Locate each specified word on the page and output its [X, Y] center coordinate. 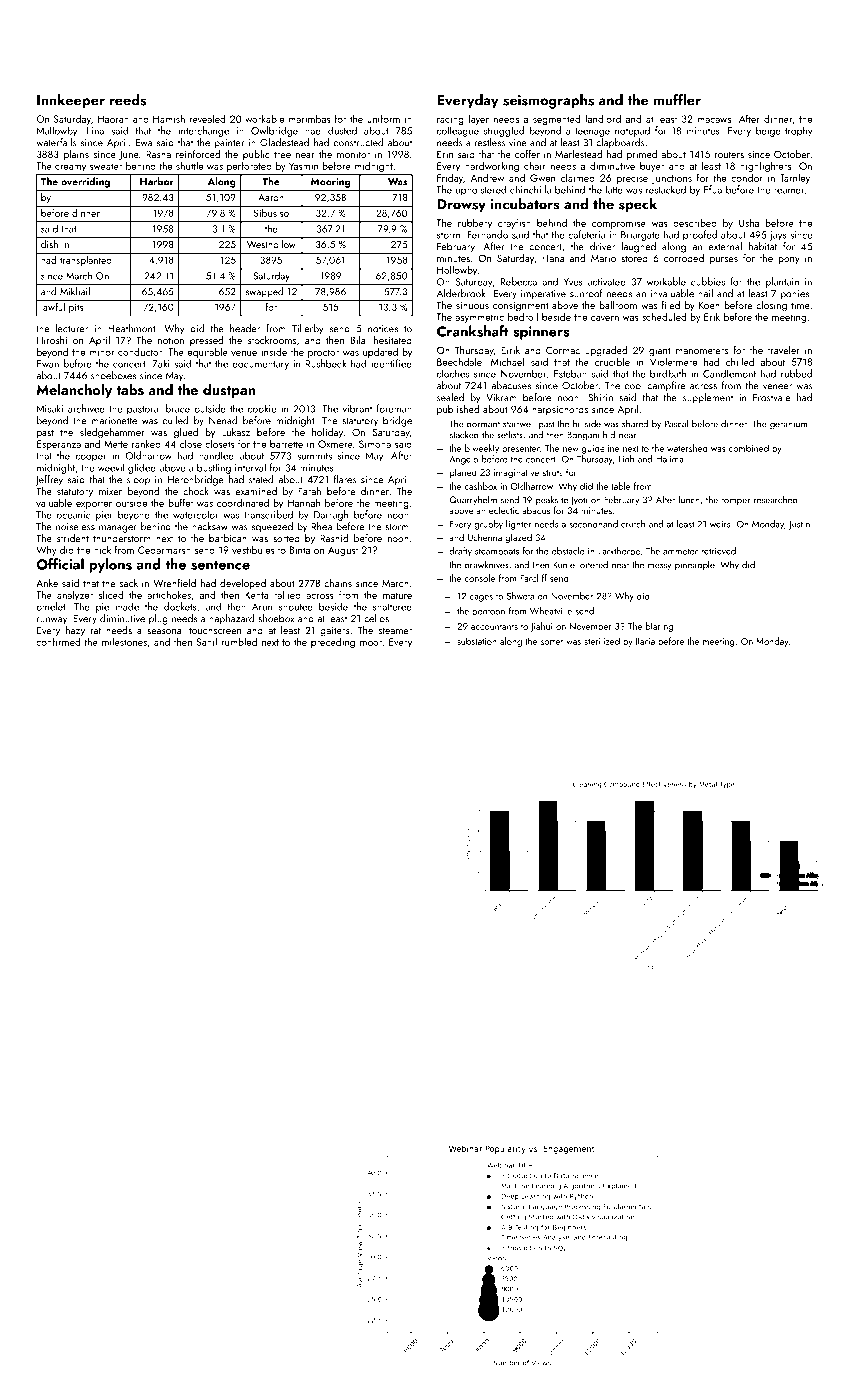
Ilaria [645, 641]
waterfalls [56, 142]
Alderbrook [461, 293]
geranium [789, 425]
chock [196, 491]
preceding [333, 642]
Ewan [48, 364]
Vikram [501, 397]
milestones [124, 642]
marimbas [310, 118]
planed [463, 473]
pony [789, 260]
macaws [714, 120]
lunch [689, 500]
